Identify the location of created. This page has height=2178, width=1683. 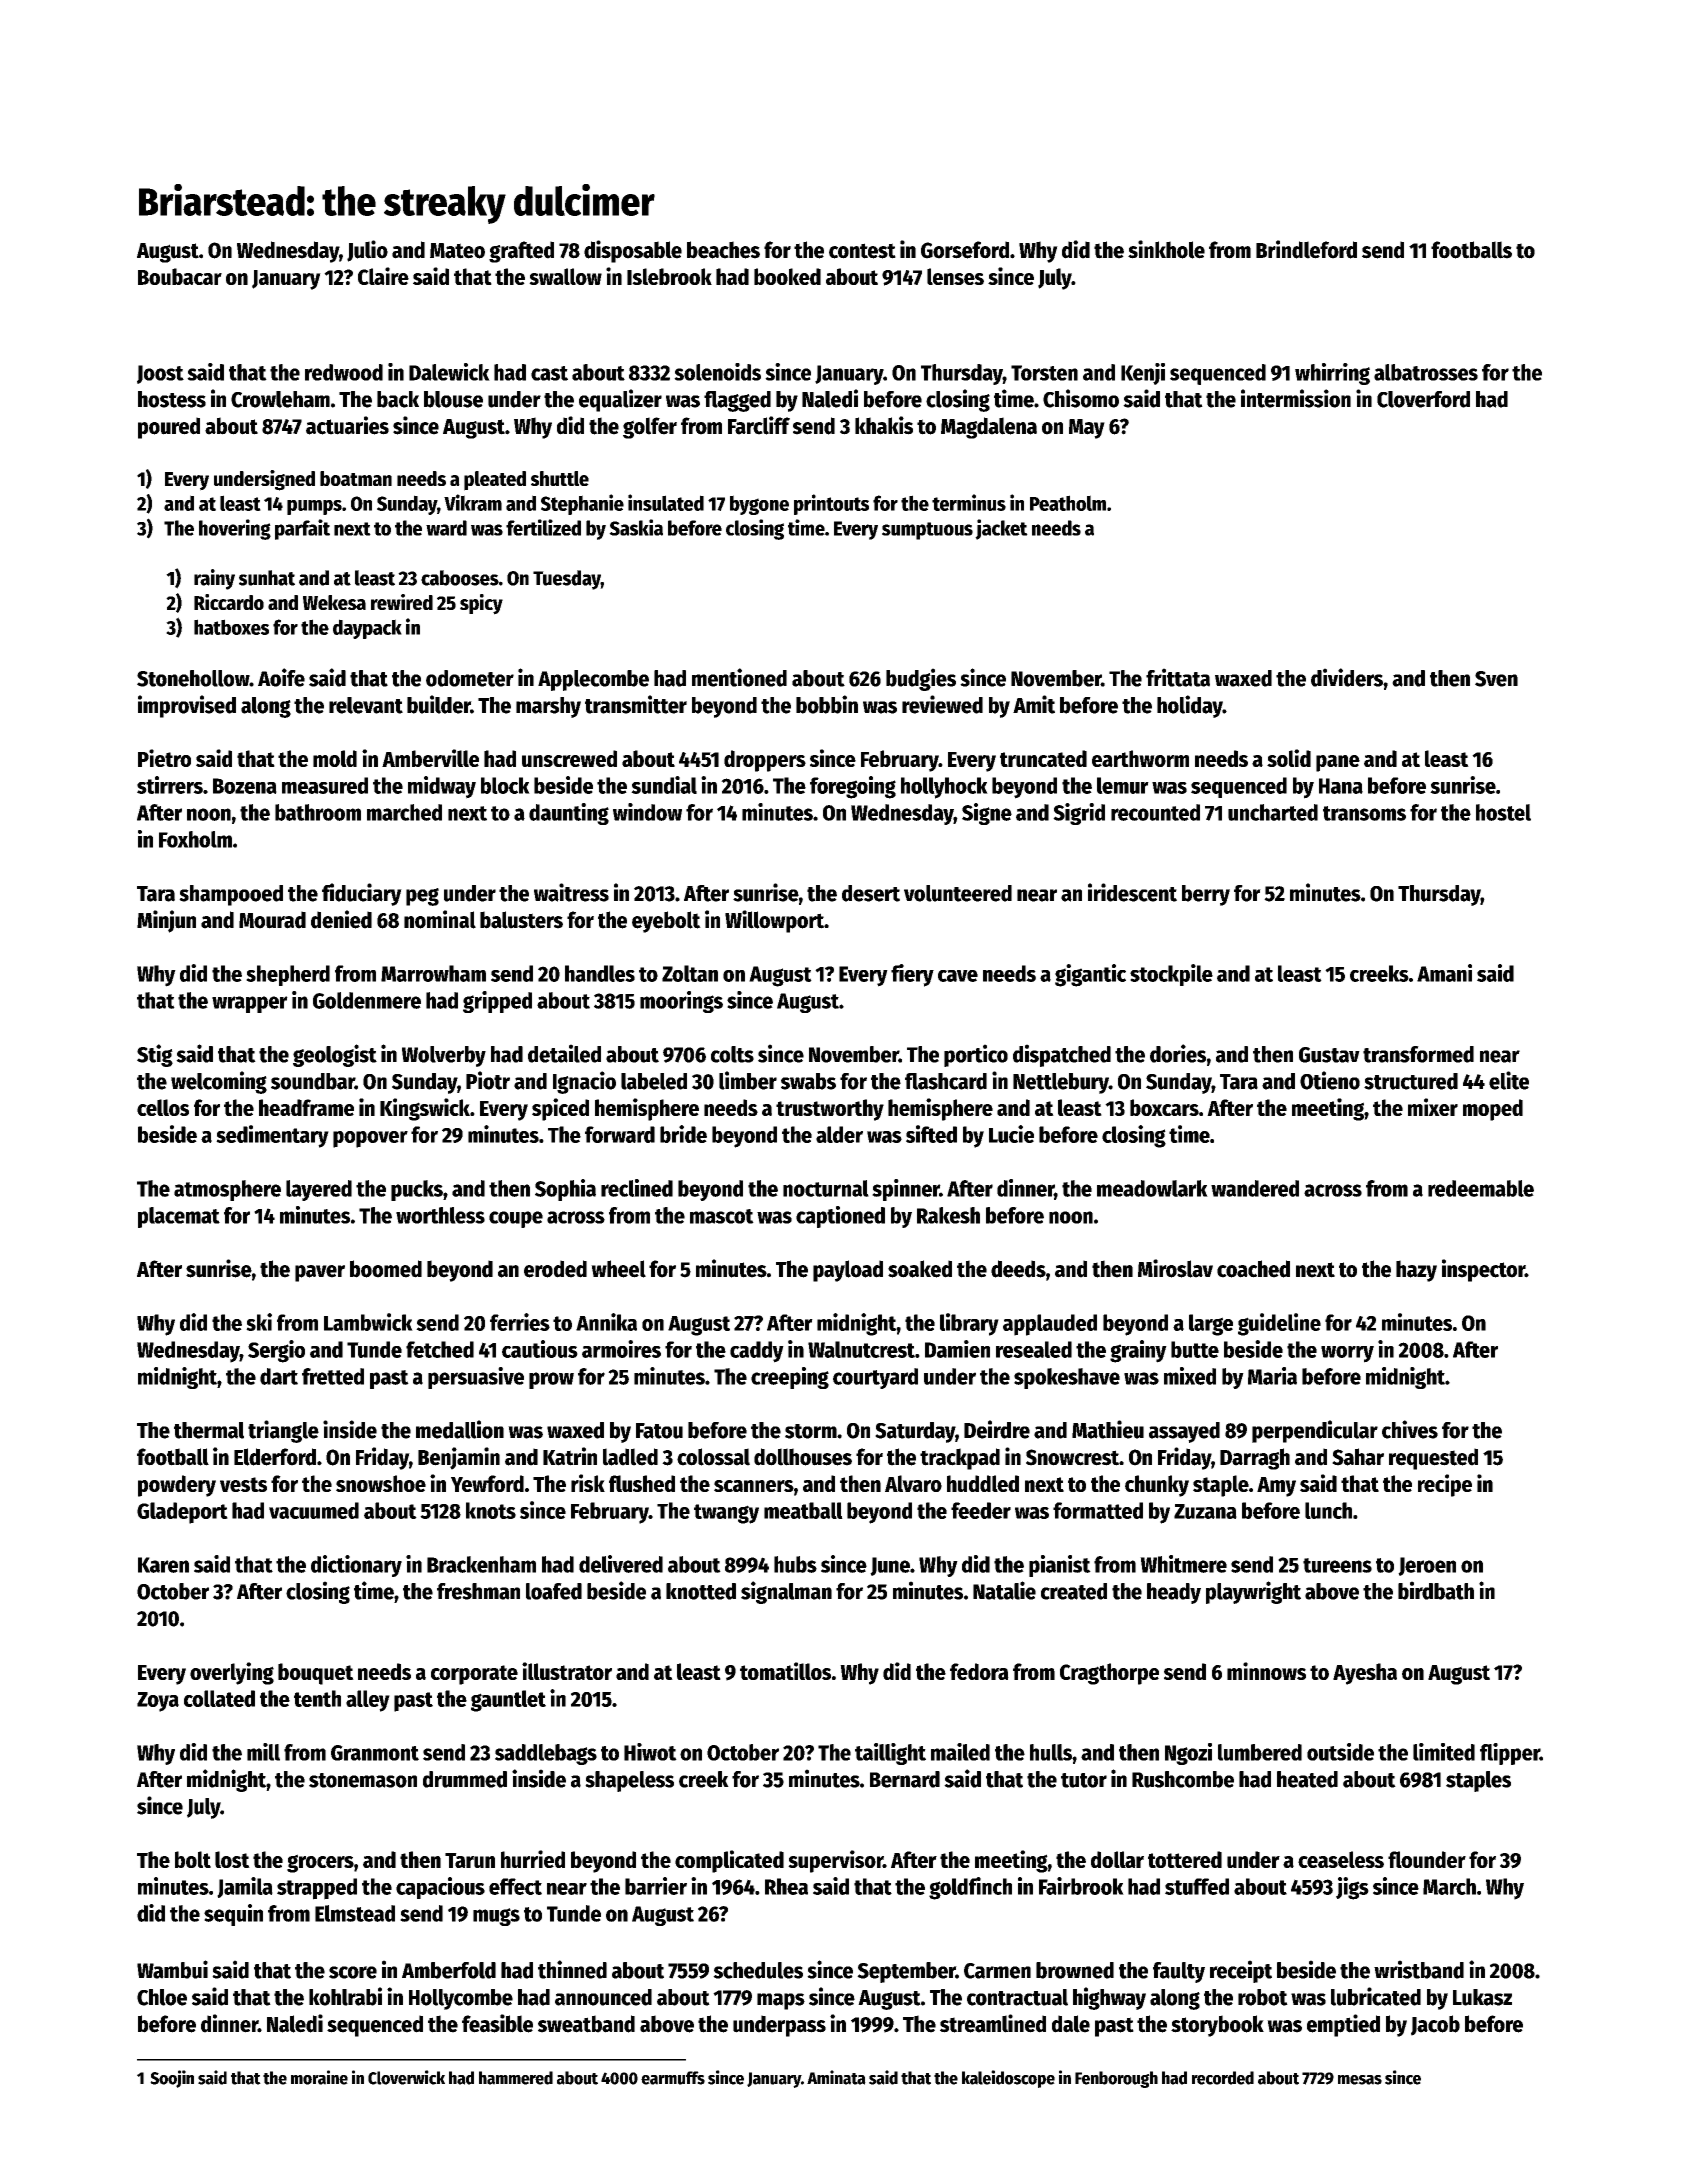
(1074, 1591).
